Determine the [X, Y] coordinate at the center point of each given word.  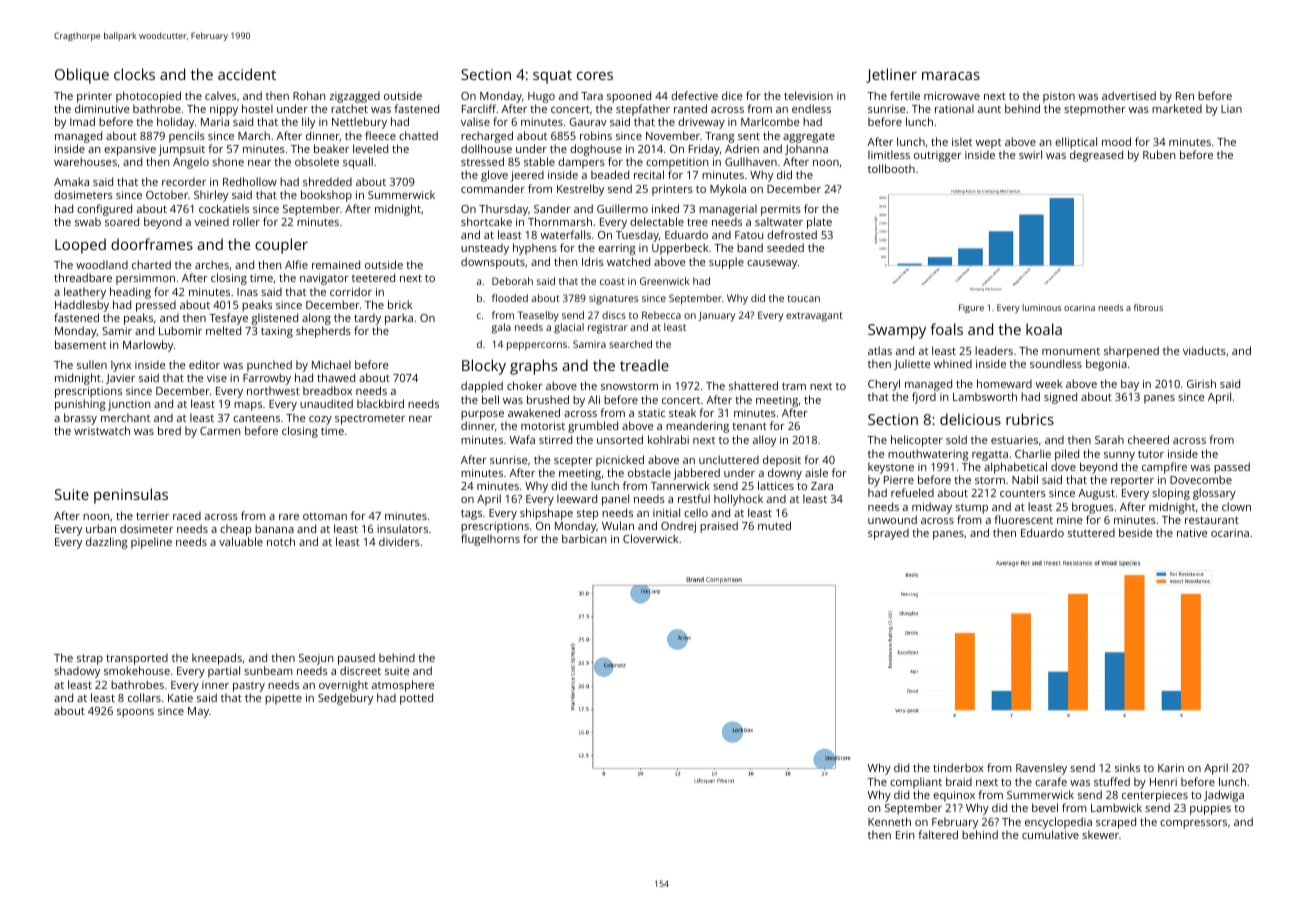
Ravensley [1041, 769]
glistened [275, 319]
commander [493, 188]
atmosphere [403, 686]
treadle [644, 365]
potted [416, 699]
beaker [331, 148]
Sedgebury [345, 699]
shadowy [77, 672]
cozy [320, 420]
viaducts [1204, 350]
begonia [1106, 365]
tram [794, 386]
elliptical [1076, 143]
